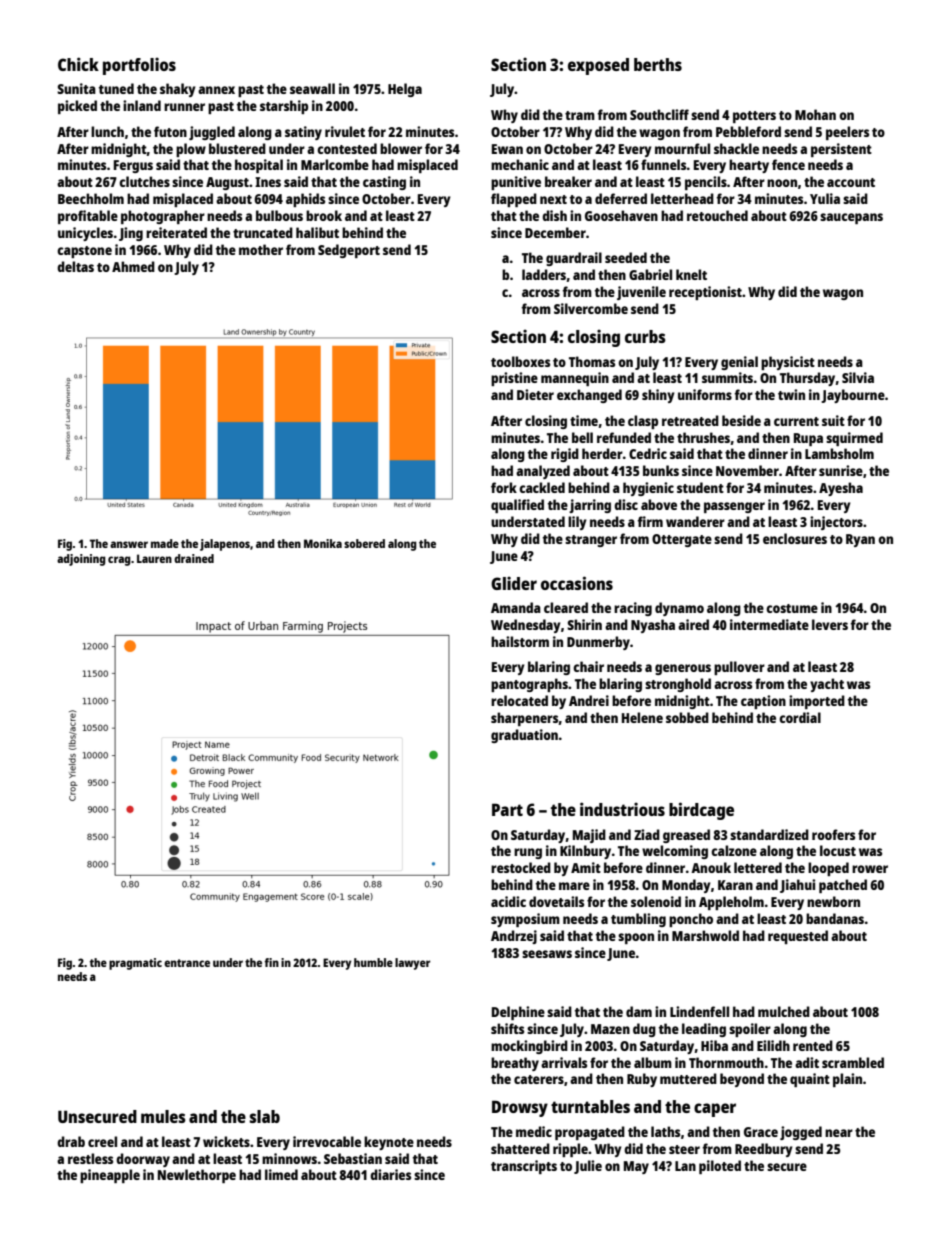  What do you see at coordinates (544, 275) in the screenshot?
I see `ladders` at bounding box center [544, 275].
